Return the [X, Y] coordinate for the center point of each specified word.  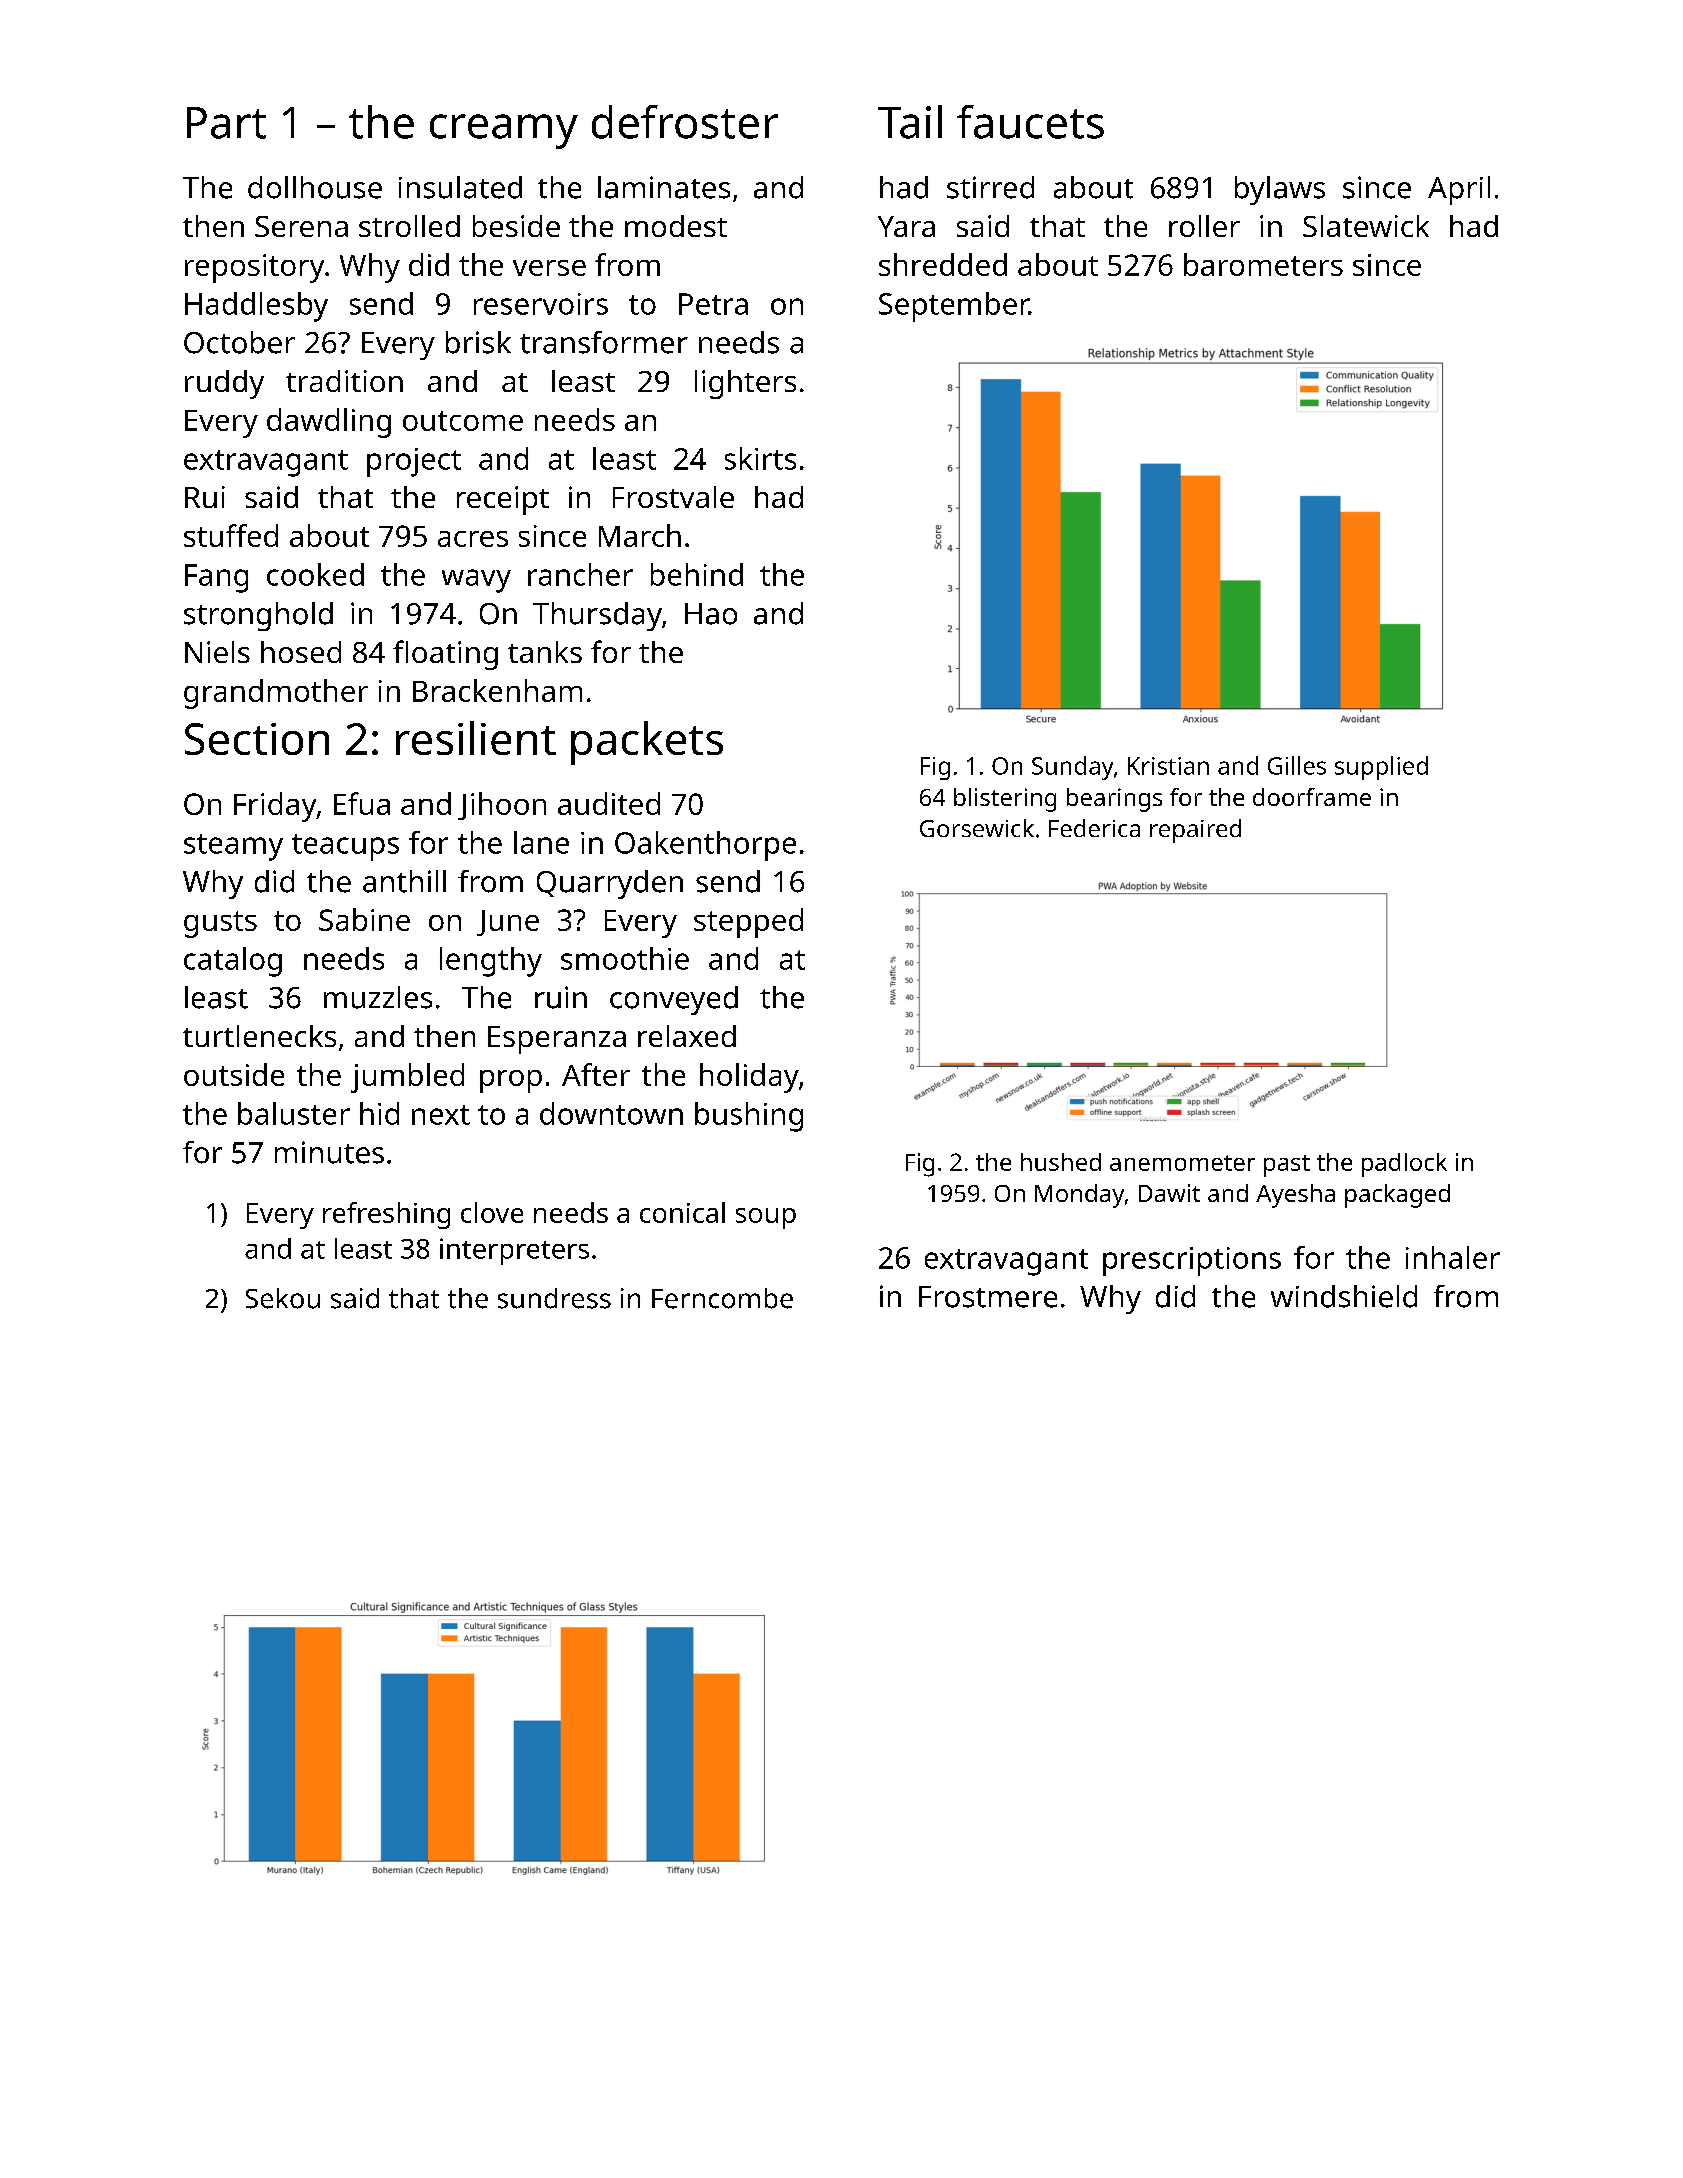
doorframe [1312, 797]
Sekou [283, 1298]
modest [676, 226]
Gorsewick [977, 828]
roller [1204, 226]
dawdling [329, 423]
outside [234, 1074]
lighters [745, 384]
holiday [749, 1078]
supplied [1381, 768]
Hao [711, 614]
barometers [1263, 264]
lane [541, 842]
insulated [460, 187]
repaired [1195, 831]
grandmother [276, 694]
